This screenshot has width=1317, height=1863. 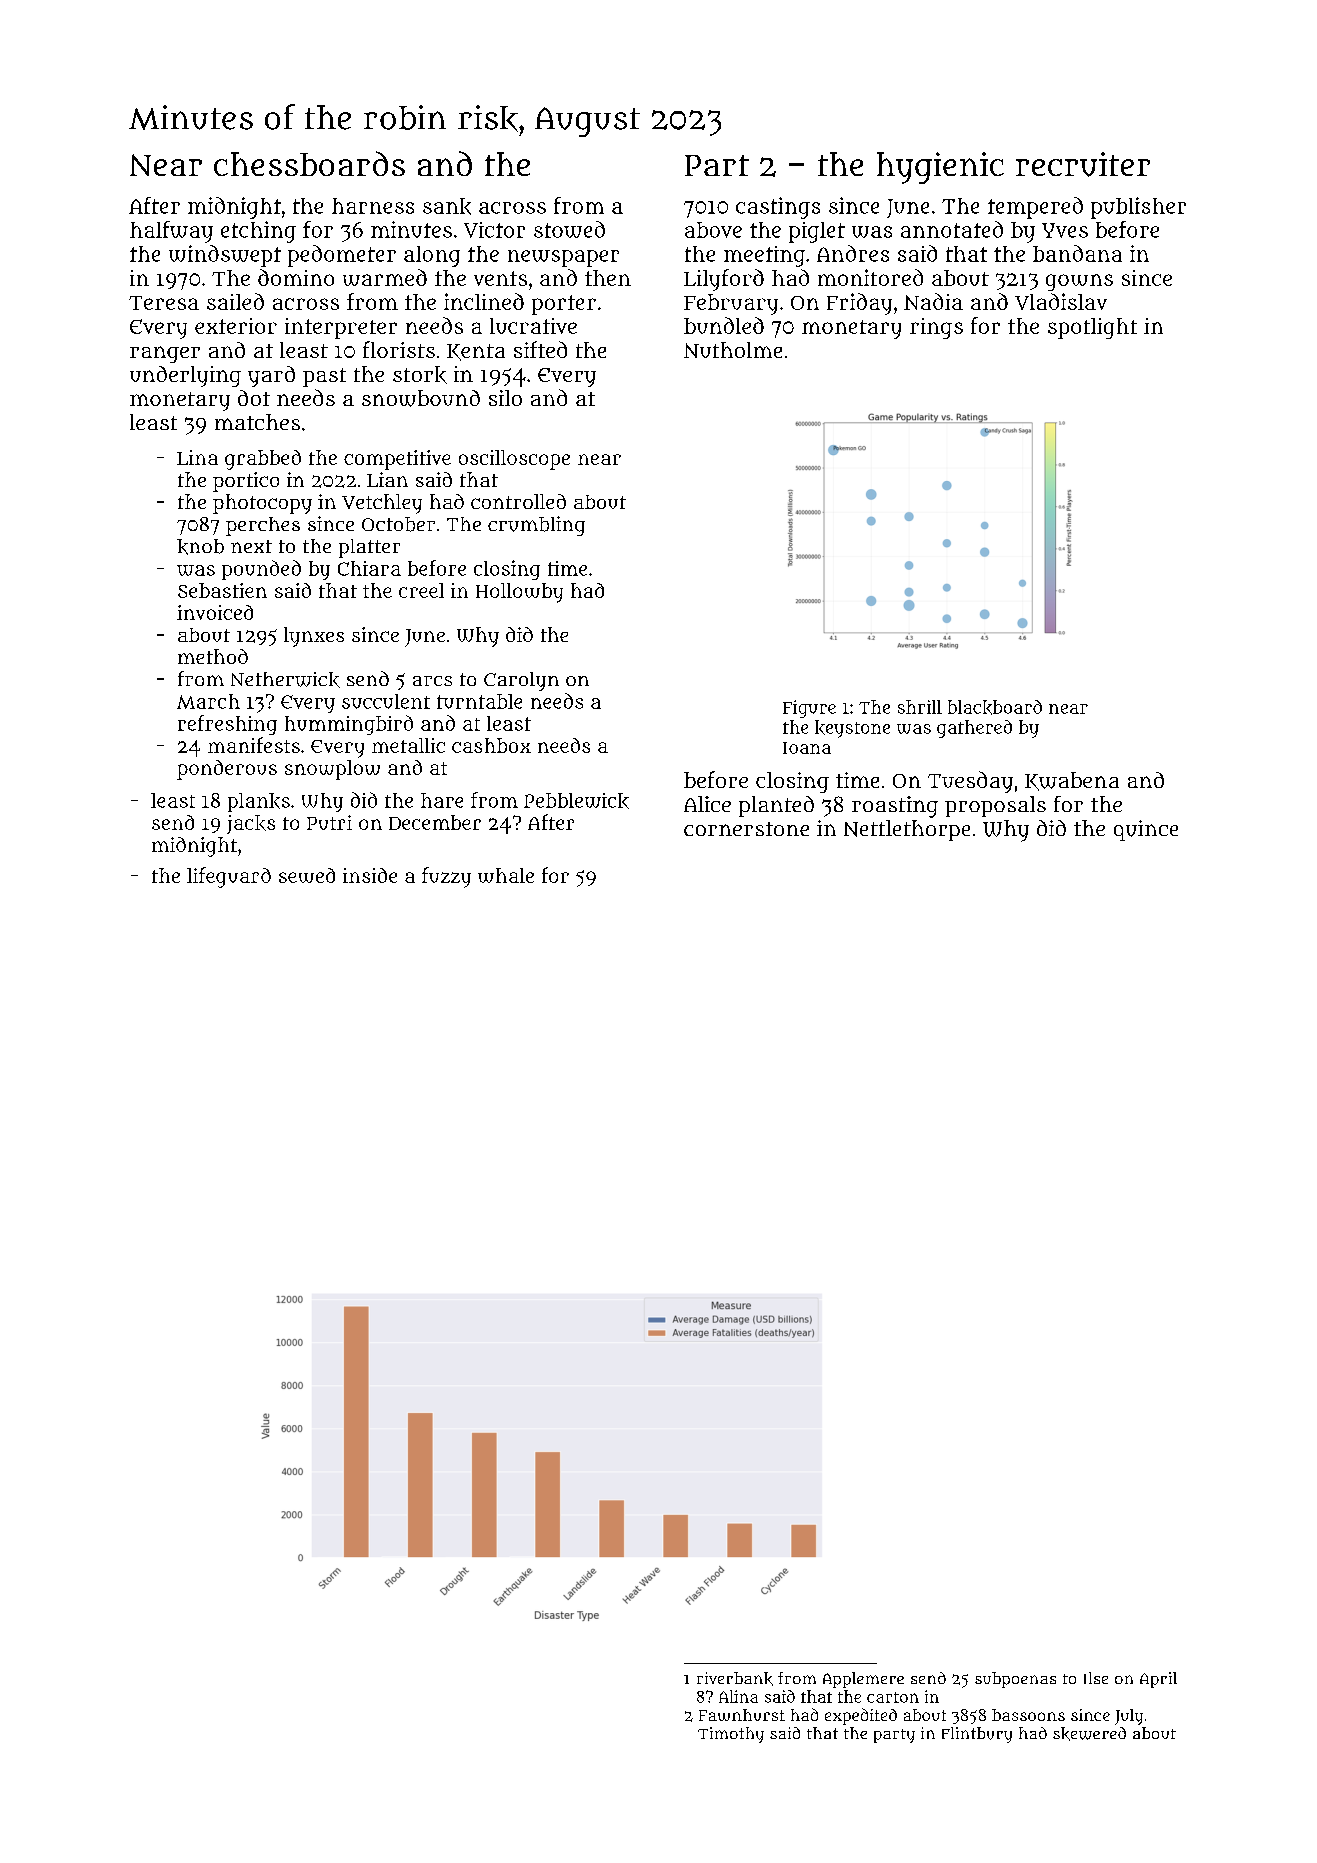 What do you see at coordinates (746, 829) in the screenshot?
I see `cornerstone` at bounding box center [746, 829].
